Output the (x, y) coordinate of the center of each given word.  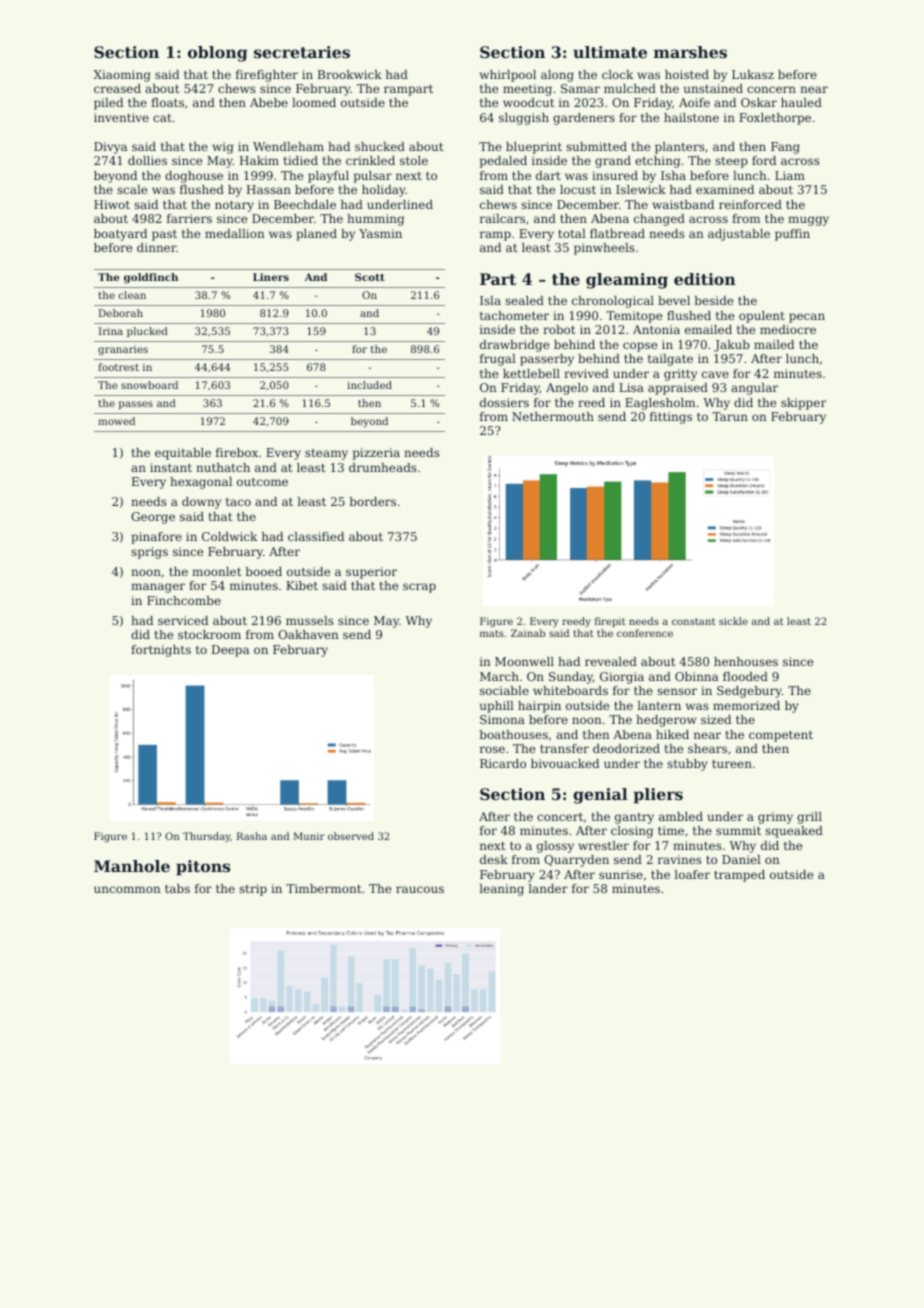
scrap (419, 588)
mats (492, 633)
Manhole (132, 866)
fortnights (161, 651)
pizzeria (376, 454)
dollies (147, 160)
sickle (733, 621)
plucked (147, 332)
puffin (792, 235)
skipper (804, 404)
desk (494, 859)
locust (578, 189)
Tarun (730, 416)
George (153, 518)
